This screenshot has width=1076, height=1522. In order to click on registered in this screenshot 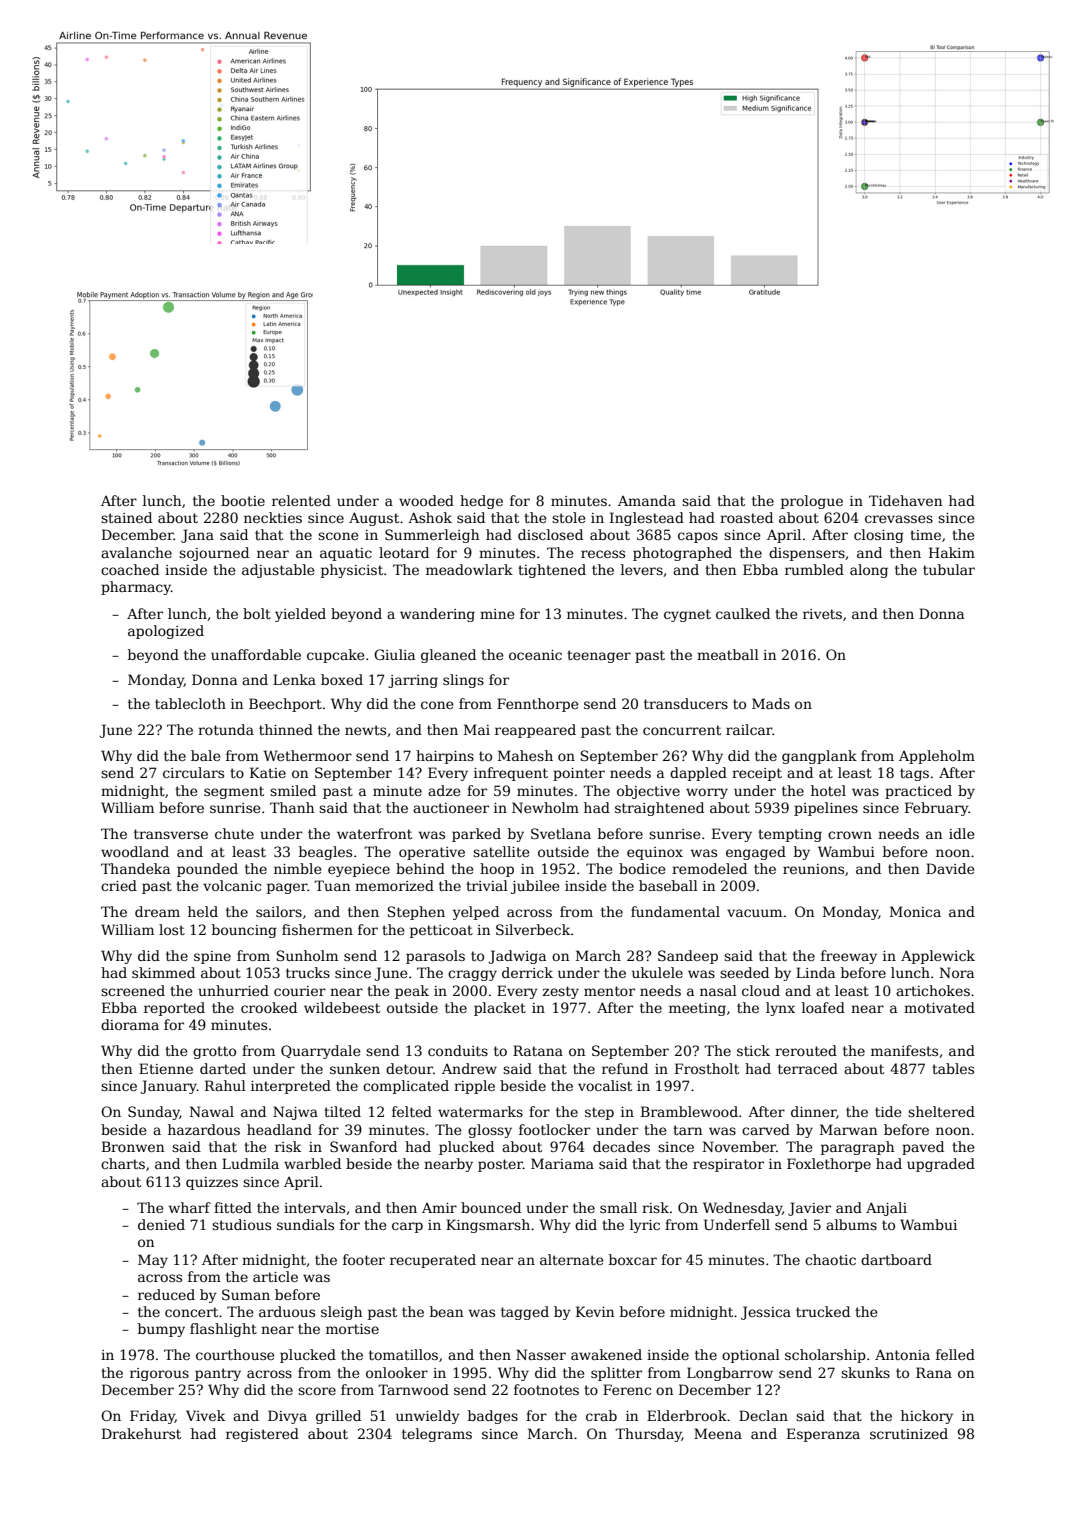, I will do `click(262, 1435)`.
